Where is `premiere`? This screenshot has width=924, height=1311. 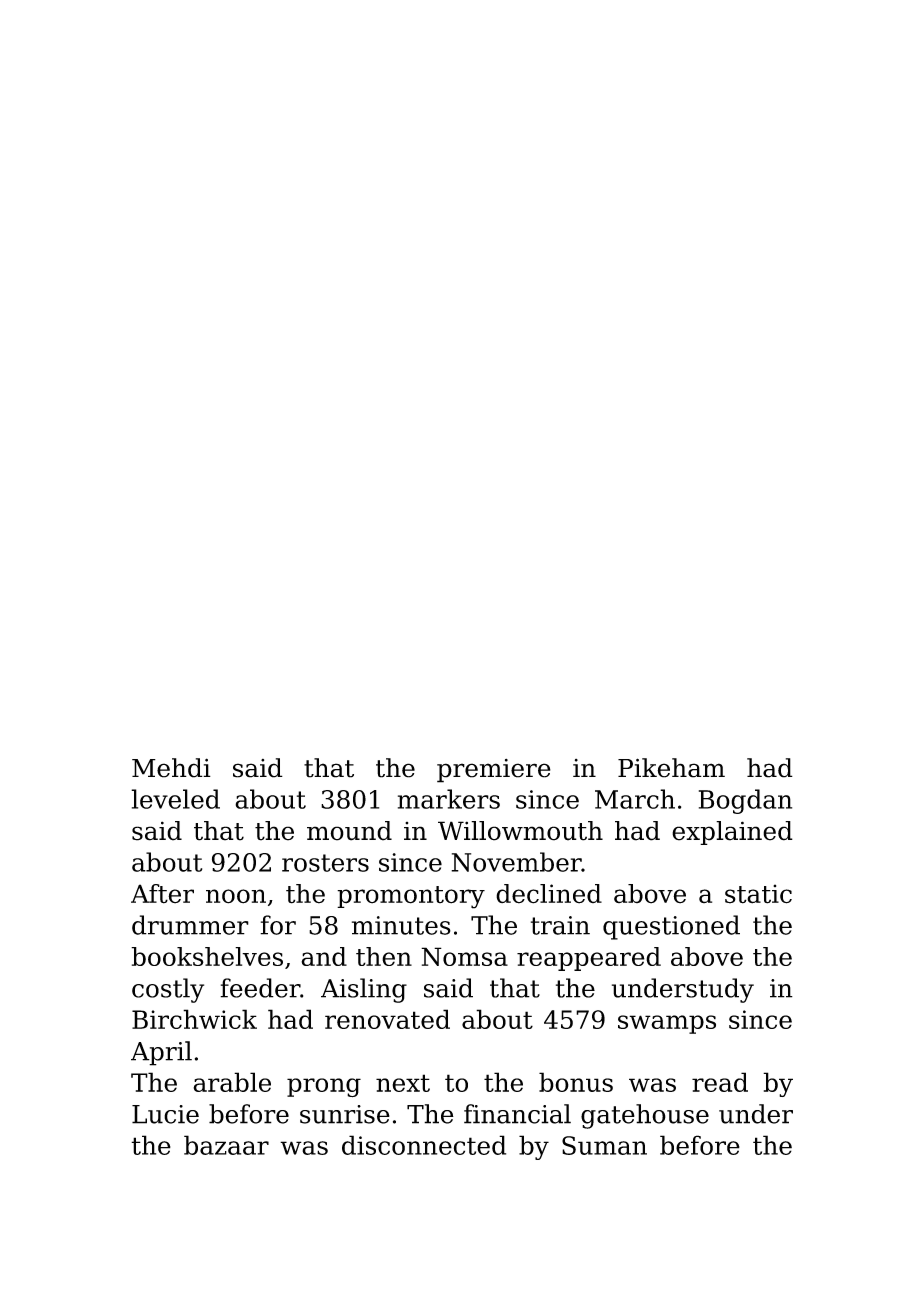
premiere is located at coordinates (494, 771).
